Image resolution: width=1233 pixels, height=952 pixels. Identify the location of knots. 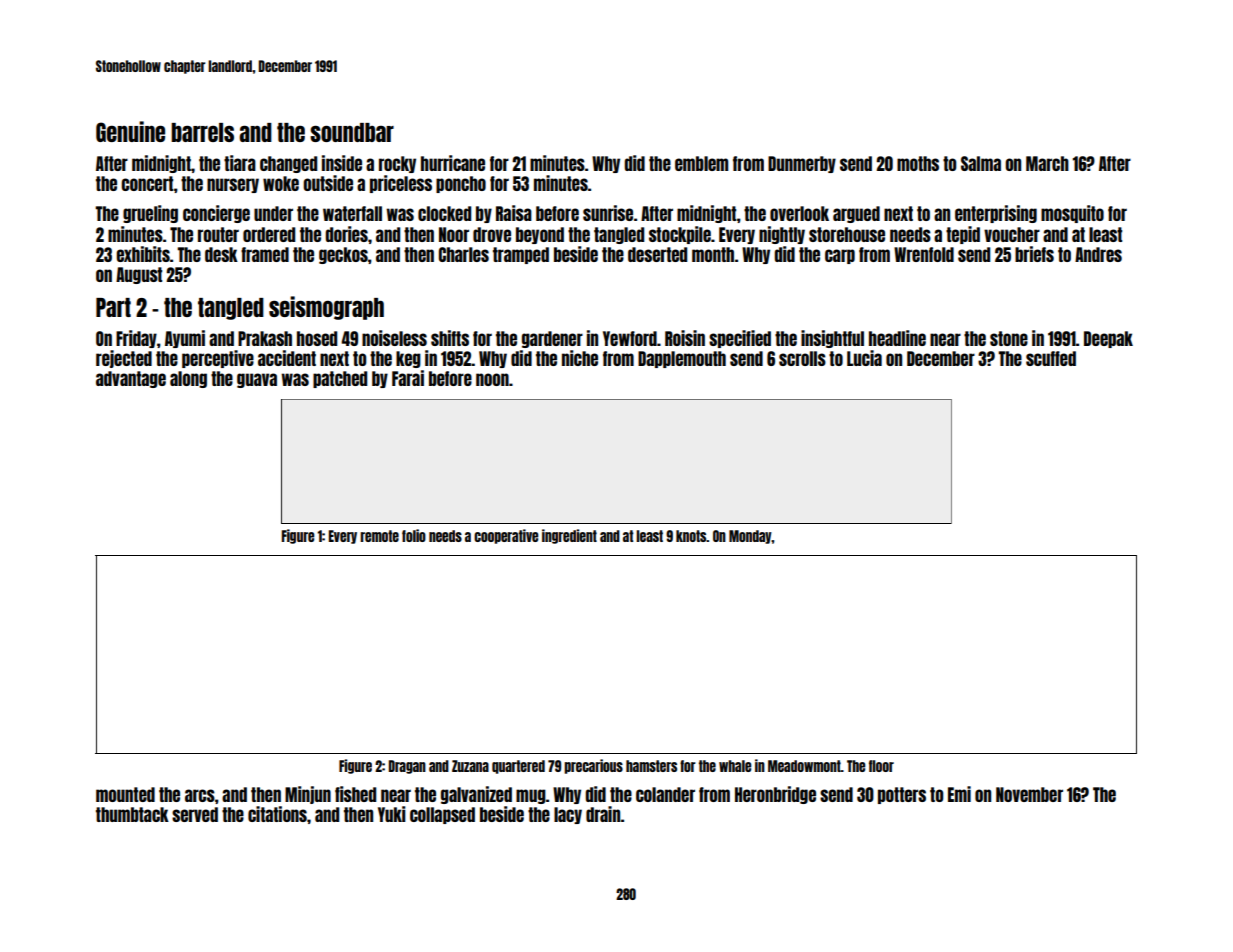
(691, 536).
